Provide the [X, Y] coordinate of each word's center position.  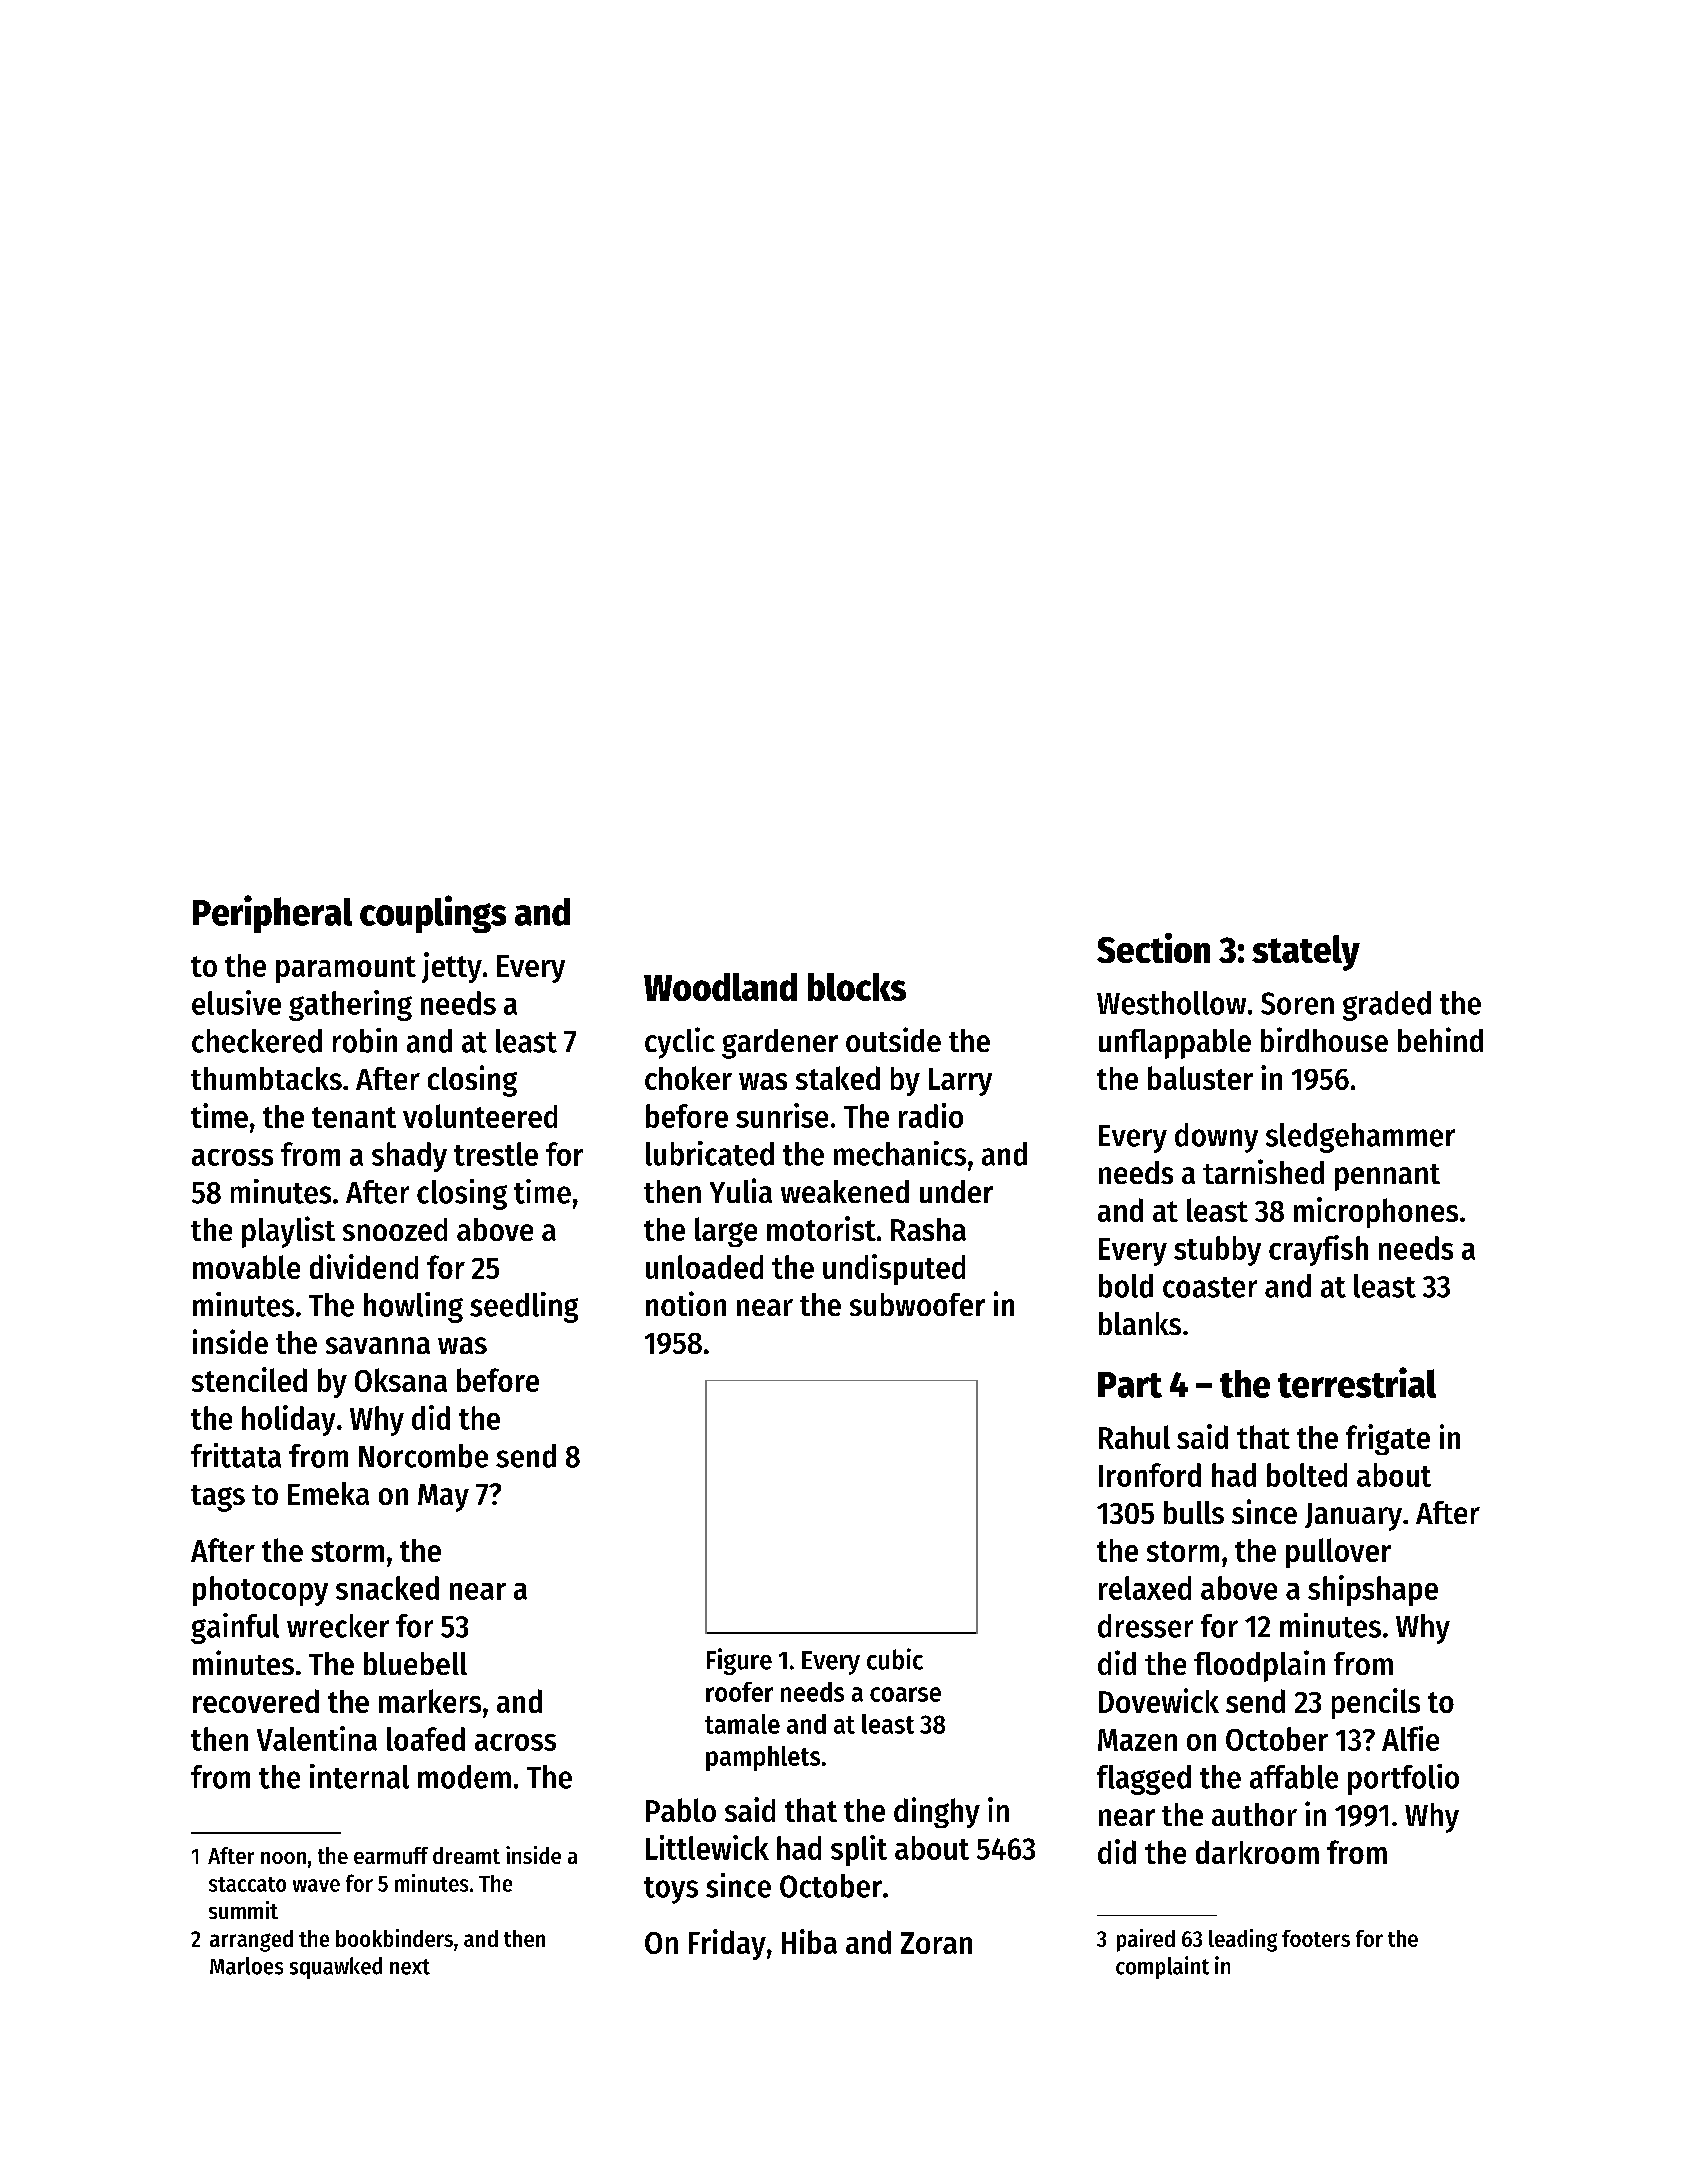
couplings [433, 914]
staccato [247, 1884]
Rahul [1134, 1437]
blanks [1140, 1323]
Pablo [681, 1810]
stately [1306, 953]
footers [1316, 1938]
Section [1153, 948]
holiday [288, 1420]
